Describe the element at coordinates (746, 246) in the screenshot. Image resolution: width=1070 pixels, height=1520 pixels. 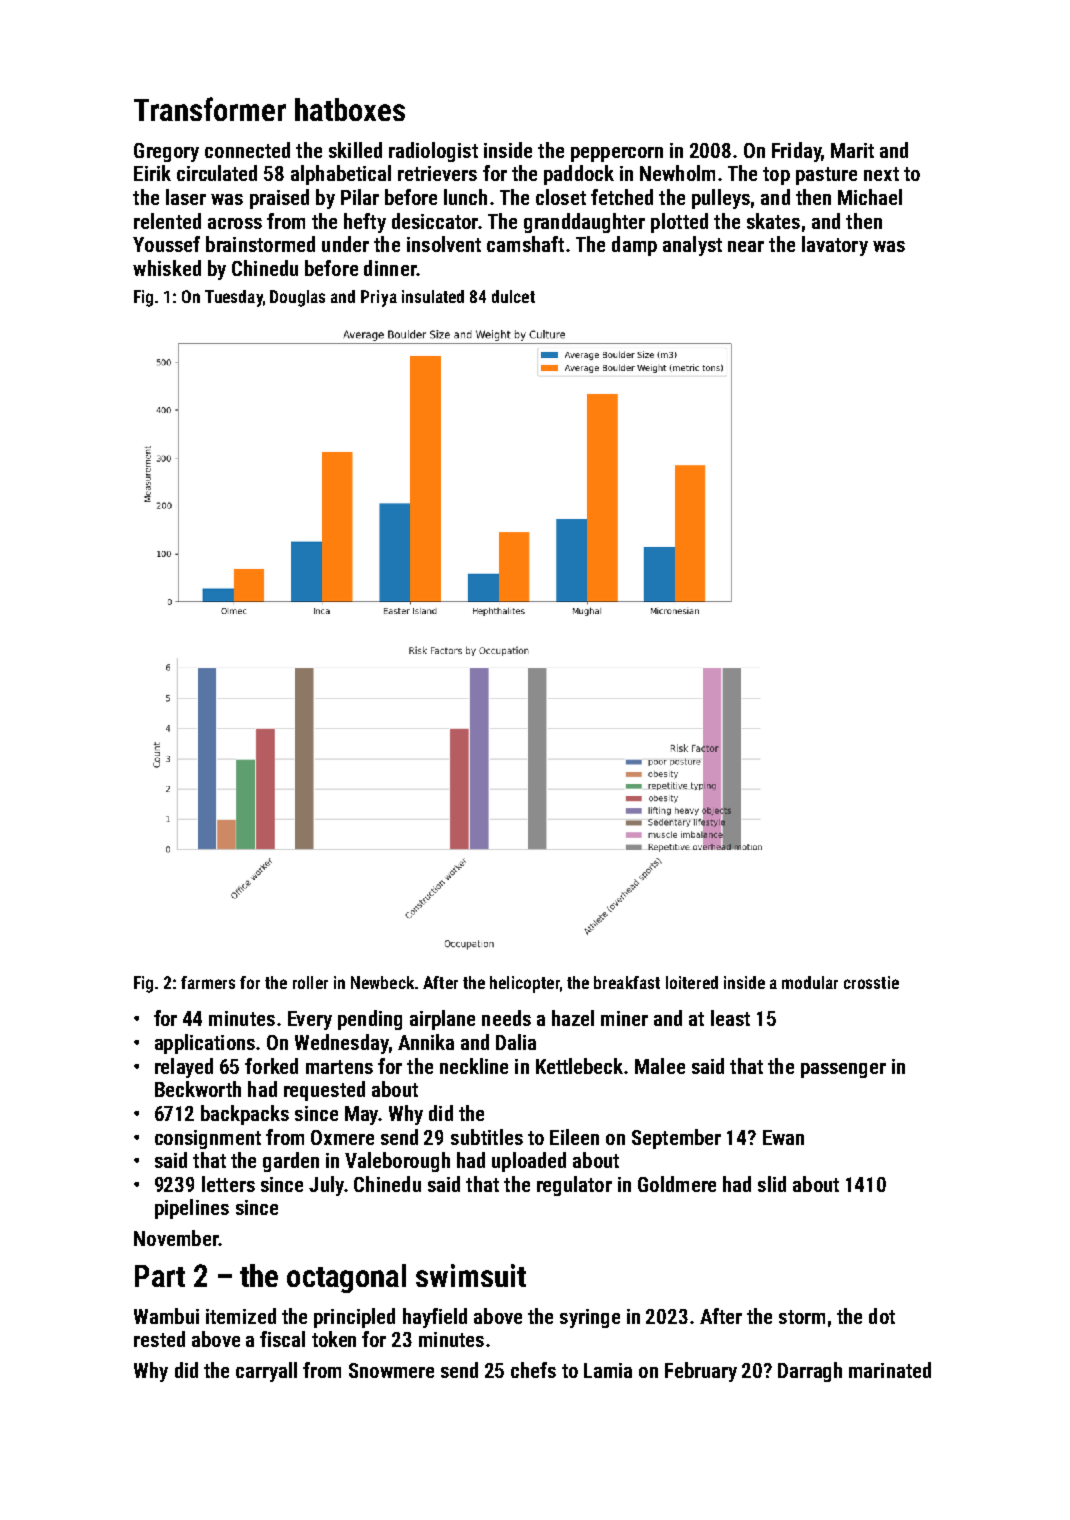
I see `near` at that location.
